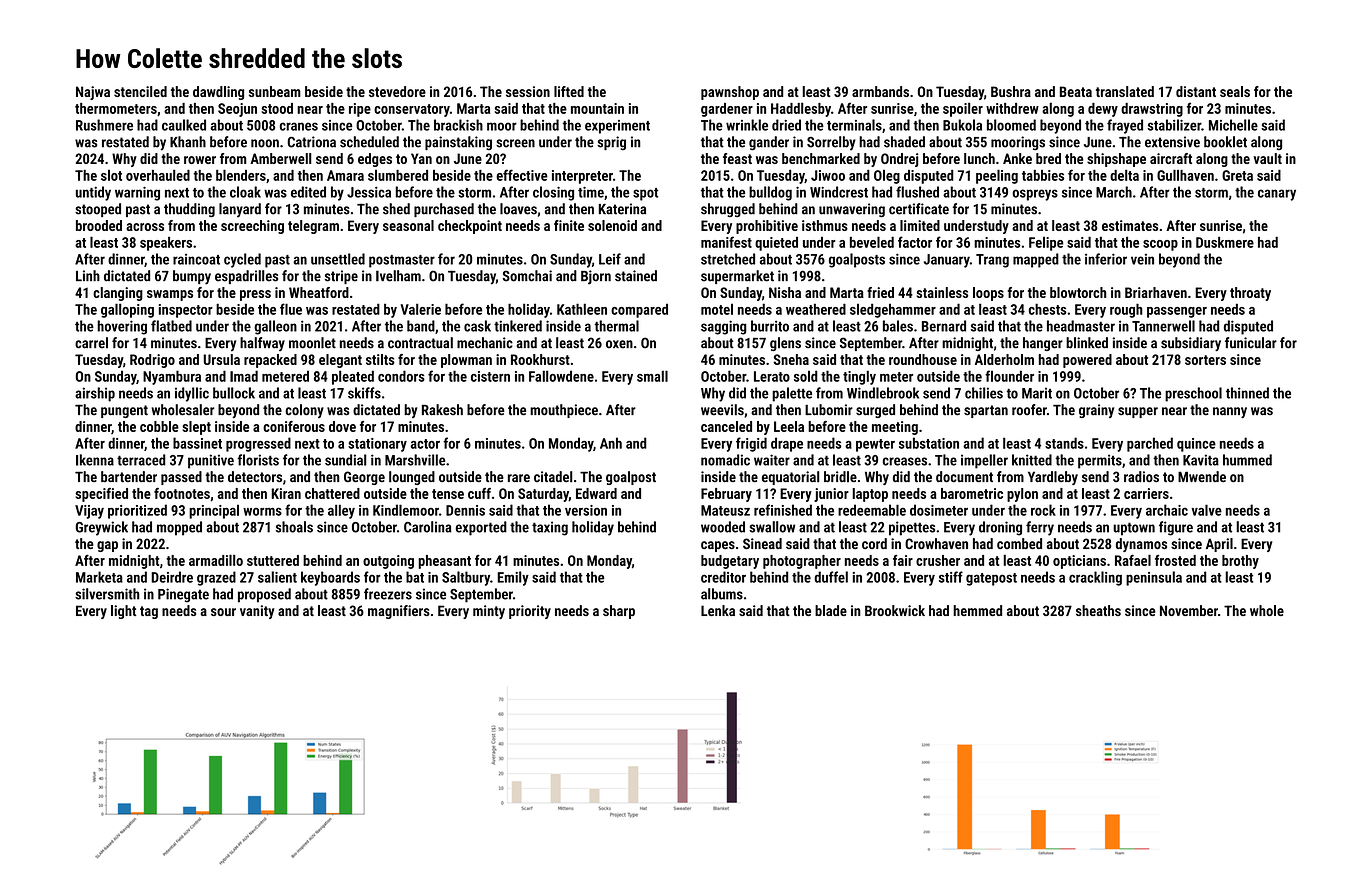  Describe the element at coordinates (1130, 225) in the image. I see `estimates` at that location.
